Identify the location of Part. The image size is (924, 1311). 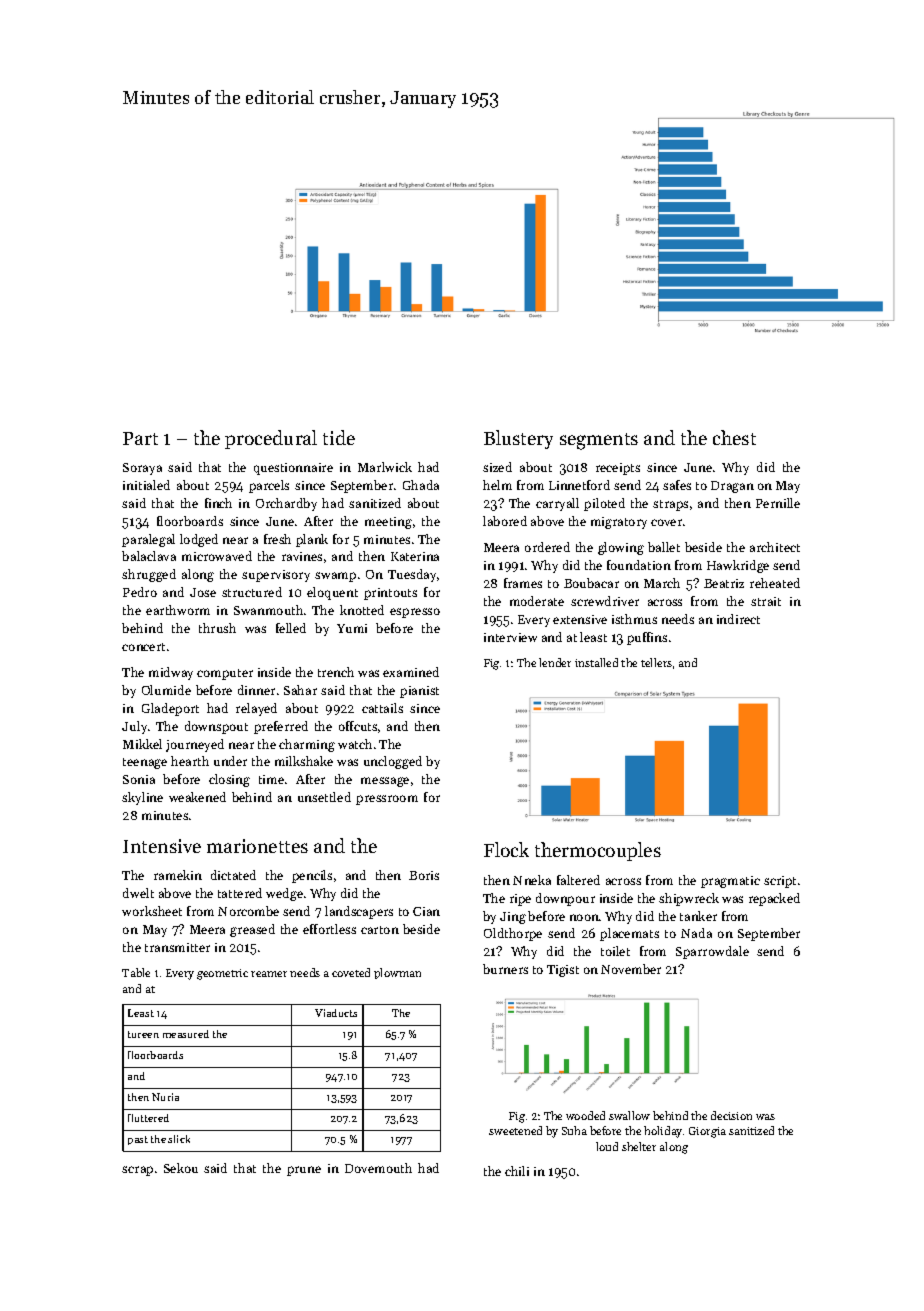
(140, 438).
